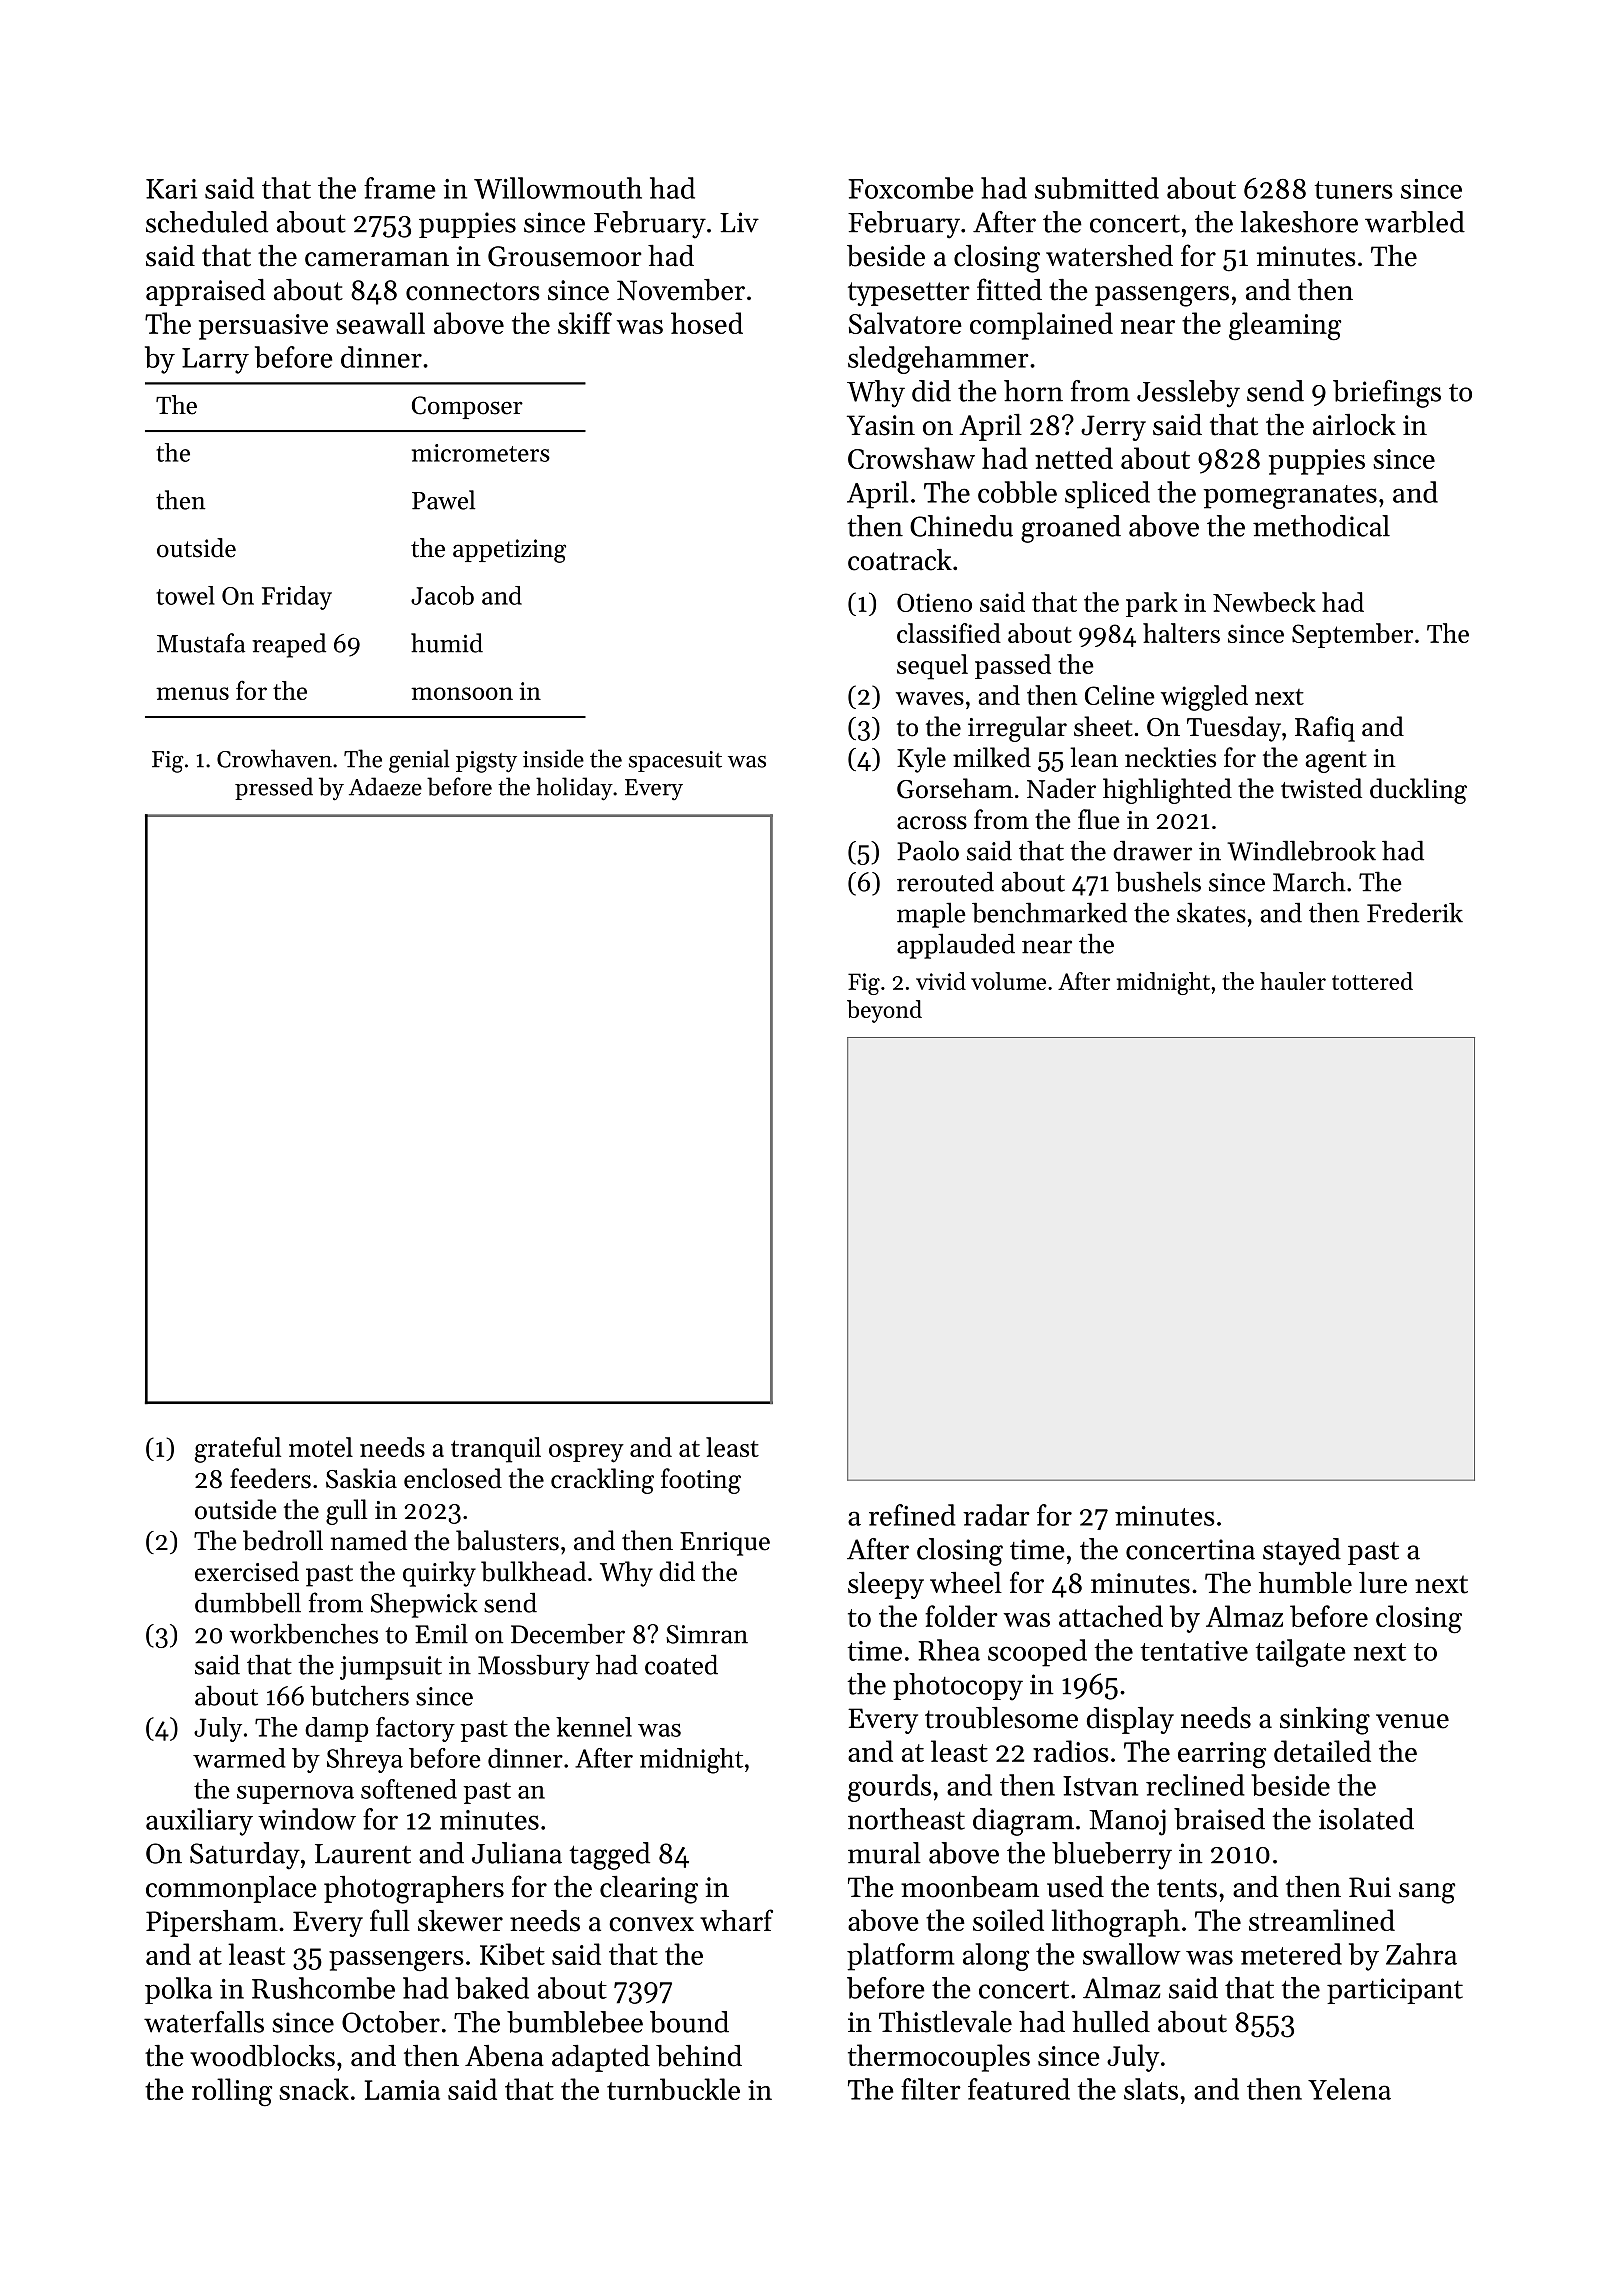 This screenshot has height=2292, width=1620. Describe the element at coordinates (1097, 188) in the screenshot. I see `submitted` at that location.
